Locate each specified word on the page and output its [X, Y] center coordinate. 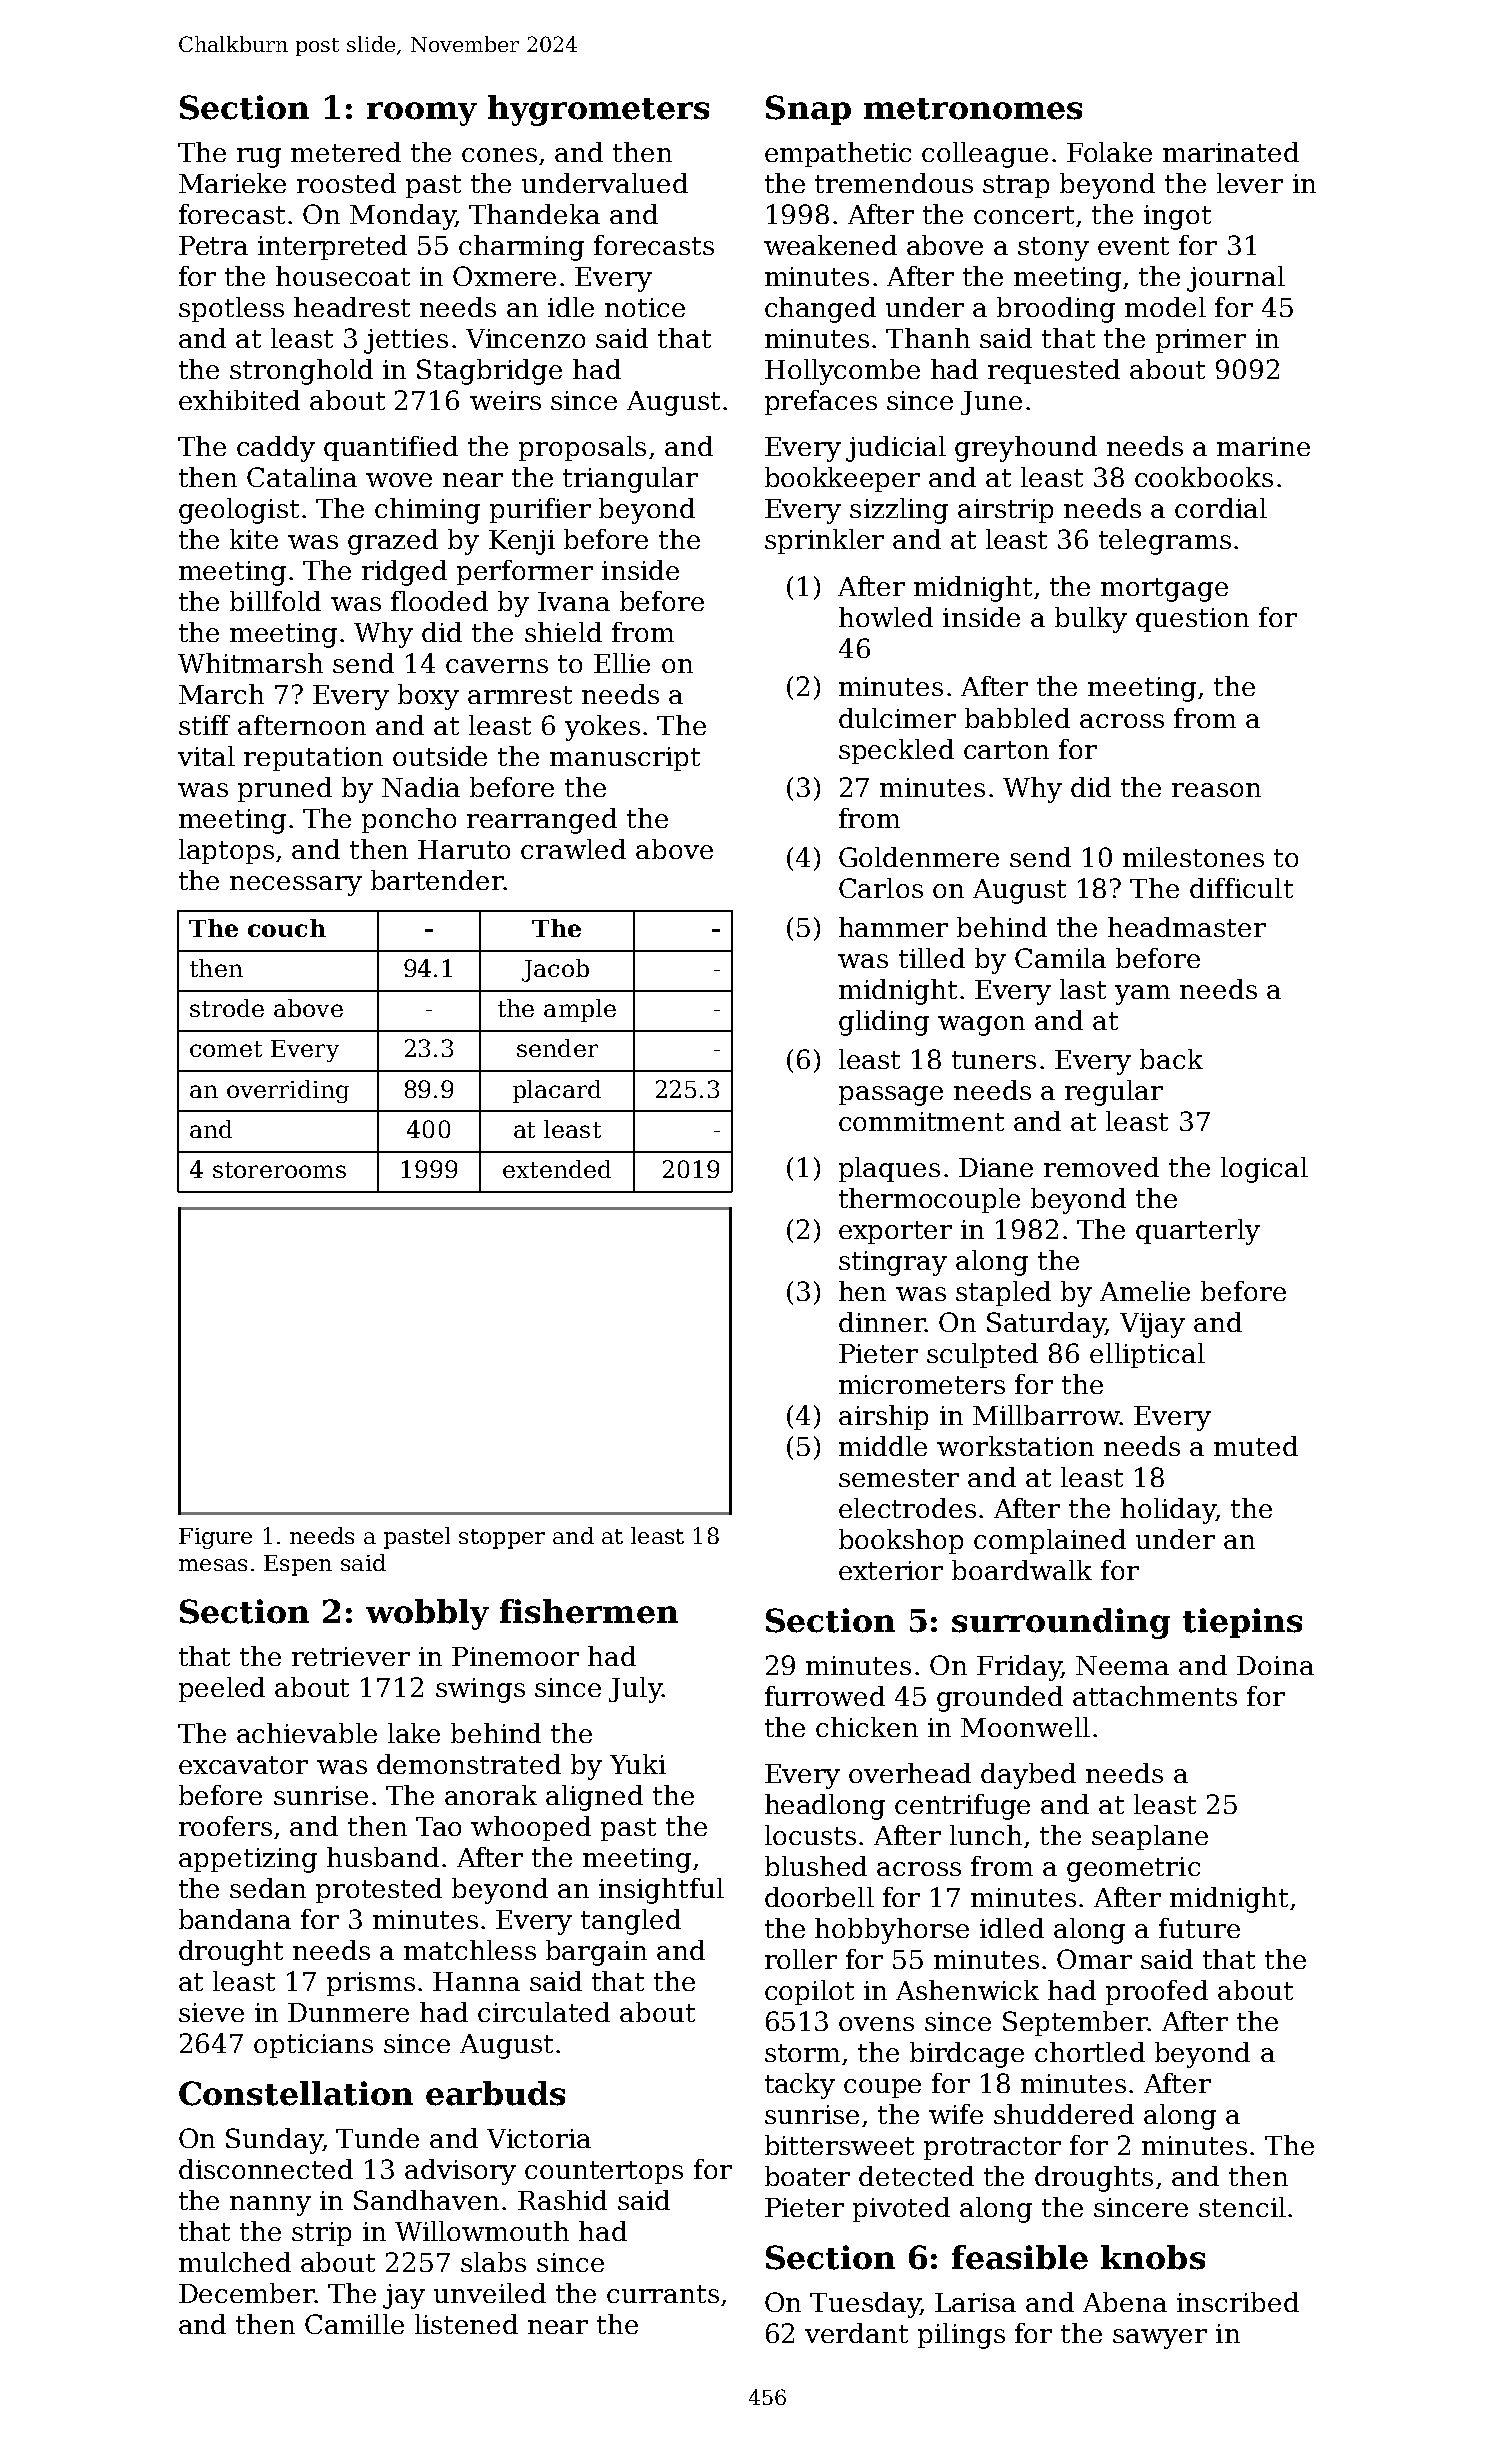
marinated [1231, 152]
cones [499, 155]
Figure [215, 1538]
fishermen [589, 1611]
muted [1256, 1446]
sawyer [1160, 2339]
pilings [961, 2336]
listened [466, 2324]
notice [645, 307]
